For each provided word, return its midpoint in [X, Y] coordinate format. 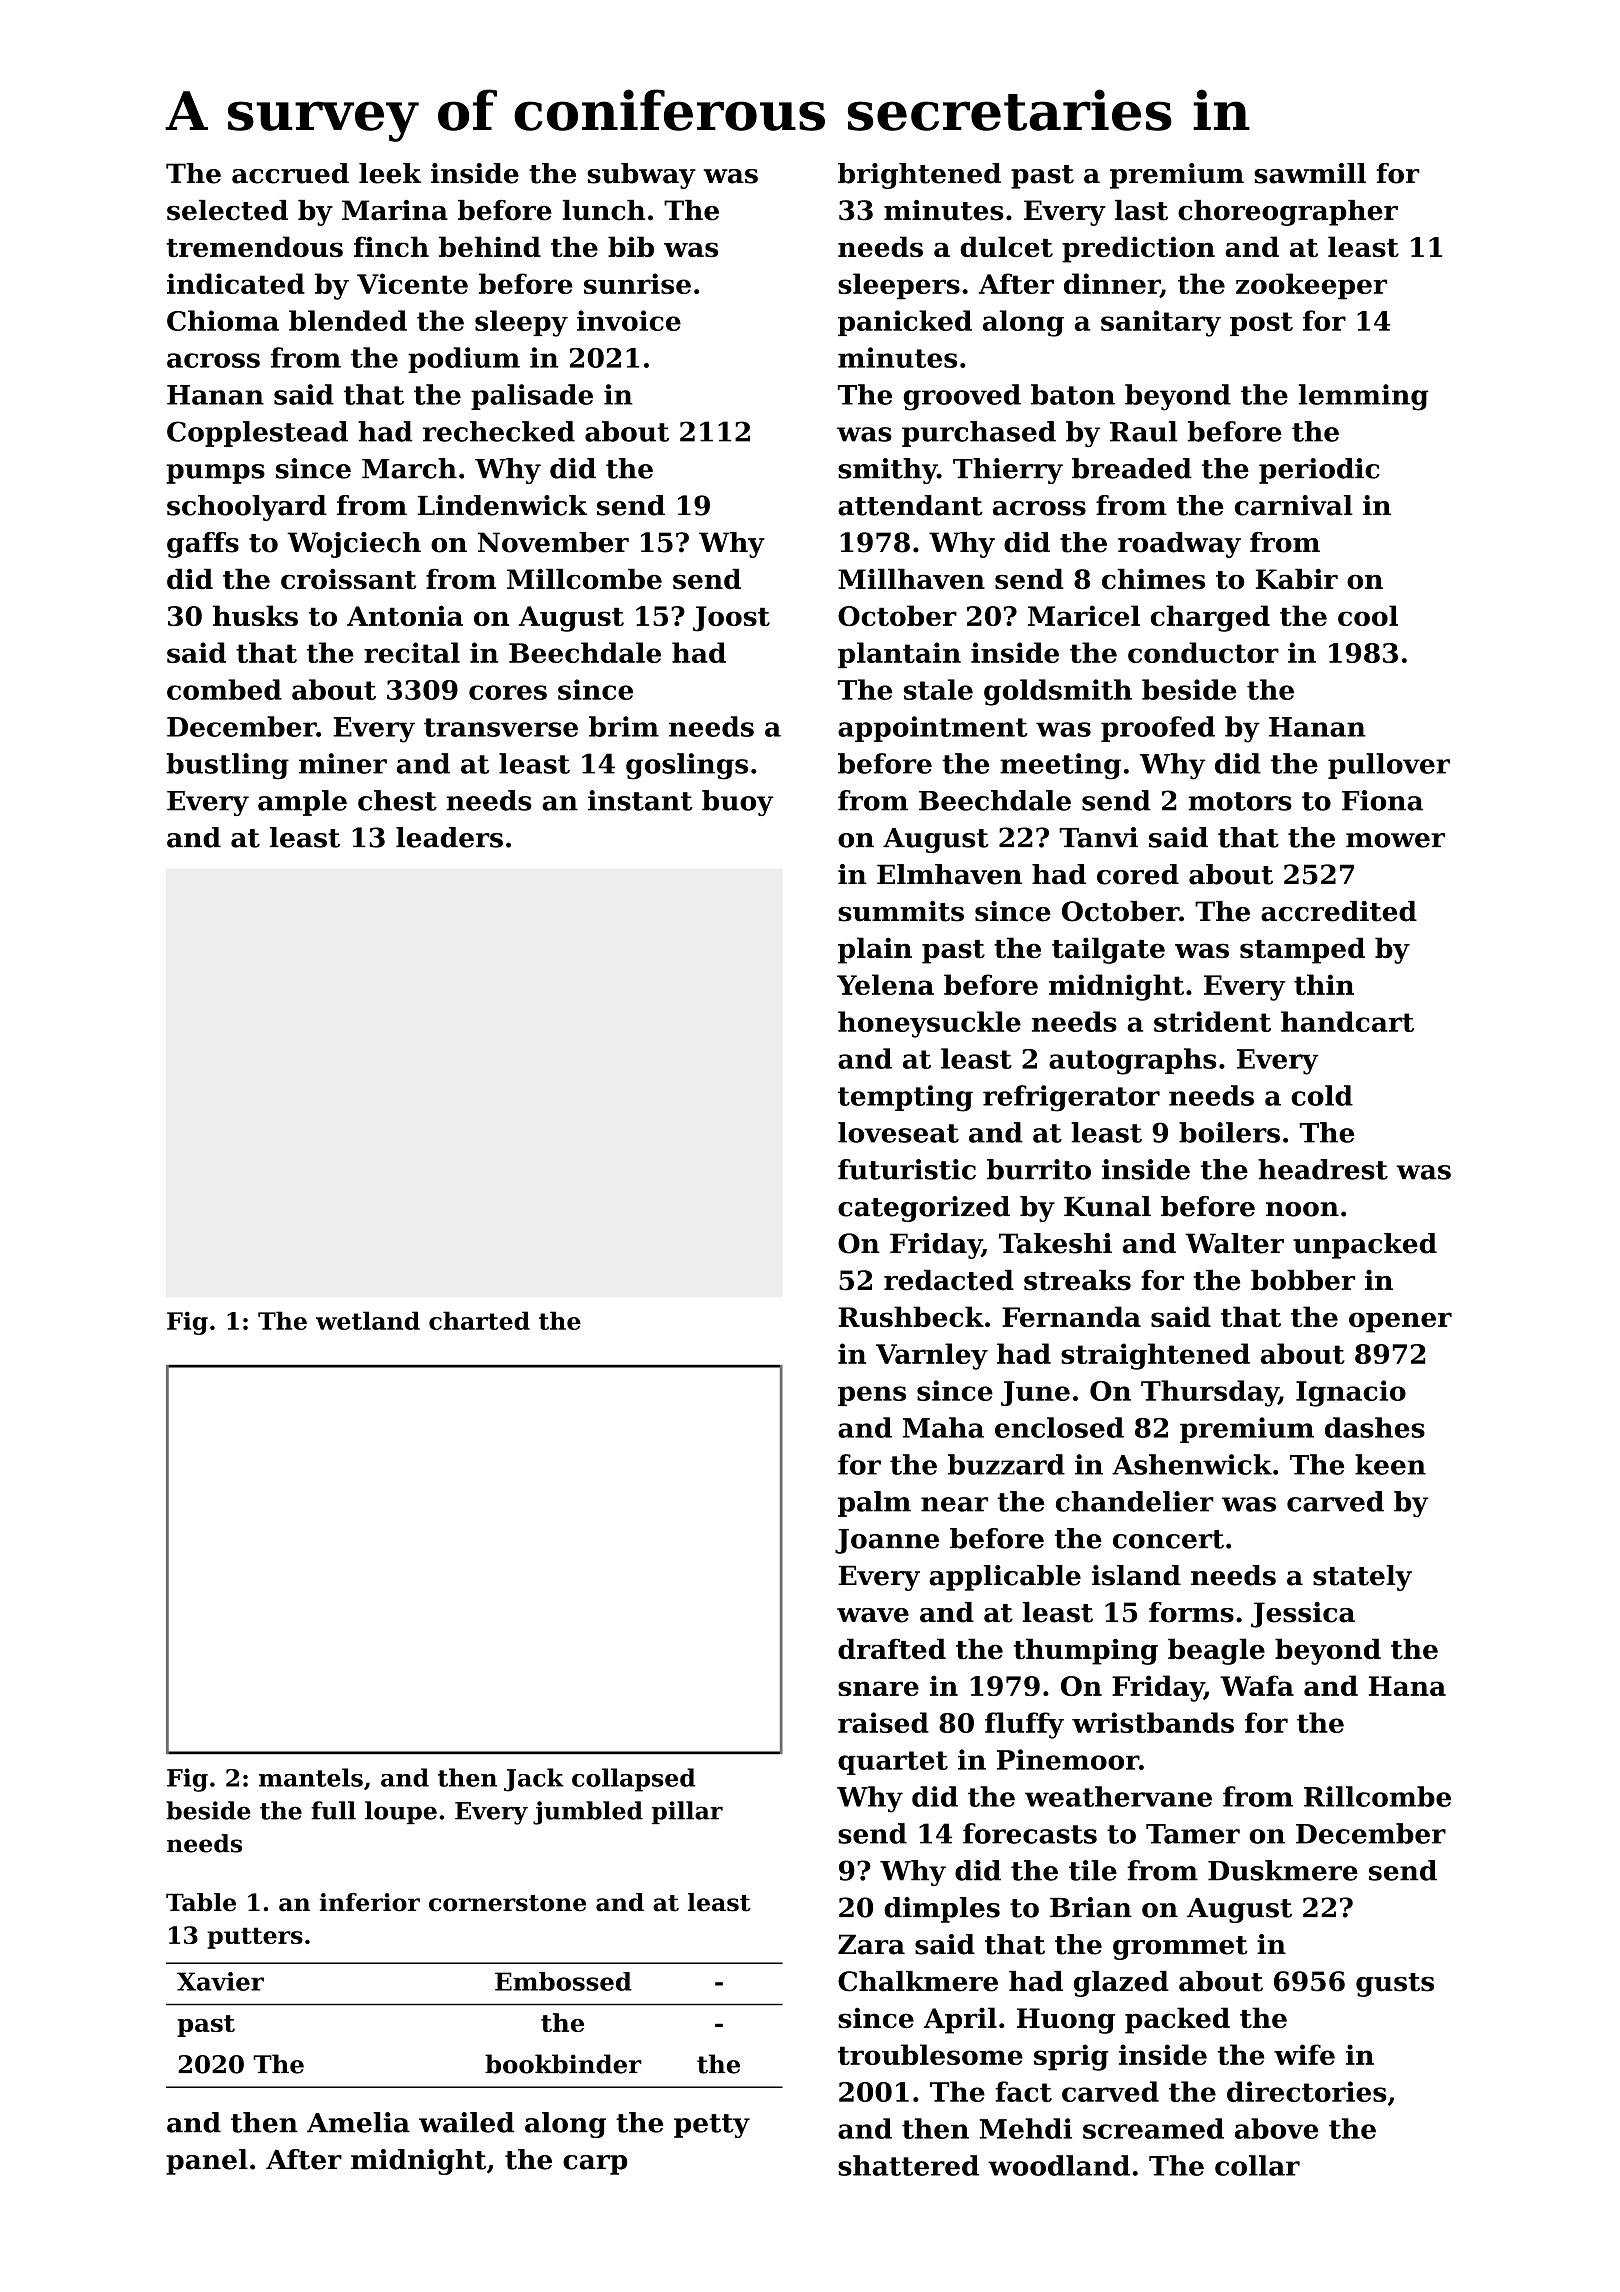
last [1141, 210]
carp [595, 2165]
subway [641, 176]
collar [1257, 2165]
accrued [290, 173]
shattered [908, 2165]
